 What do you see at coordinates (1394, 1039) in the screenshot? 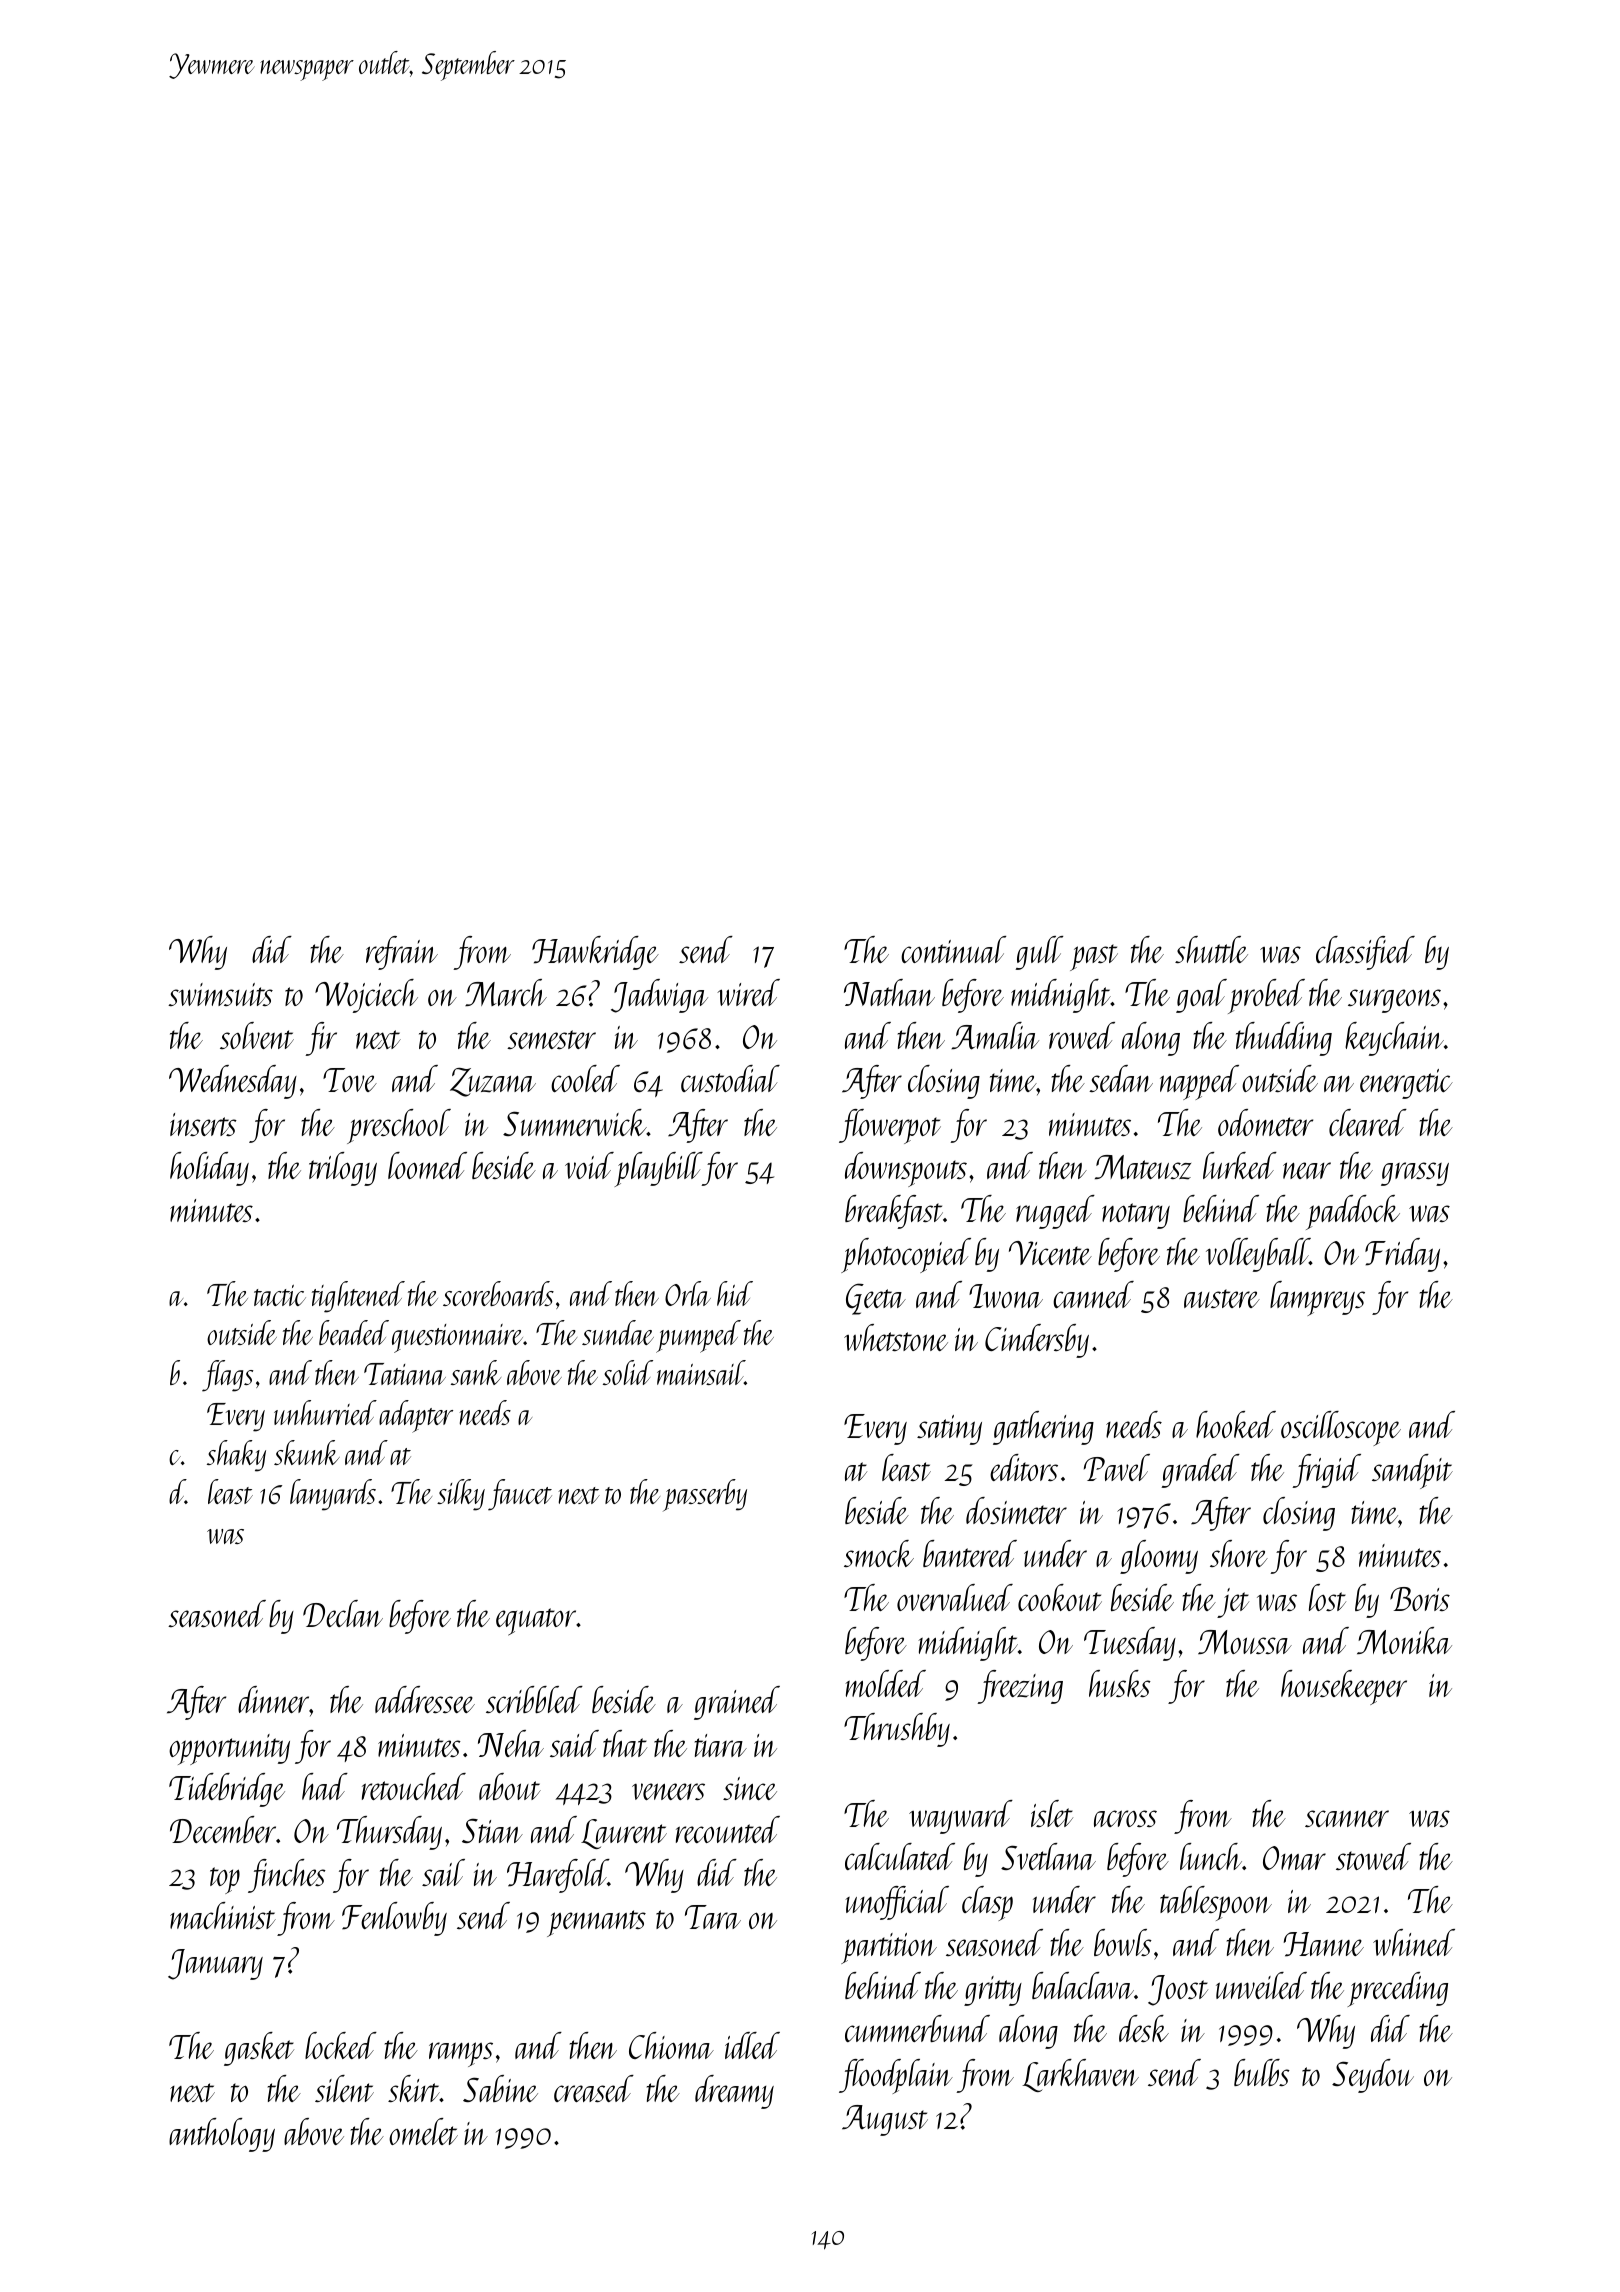
I see `keychain` at bounding box center [1394, 1039].
